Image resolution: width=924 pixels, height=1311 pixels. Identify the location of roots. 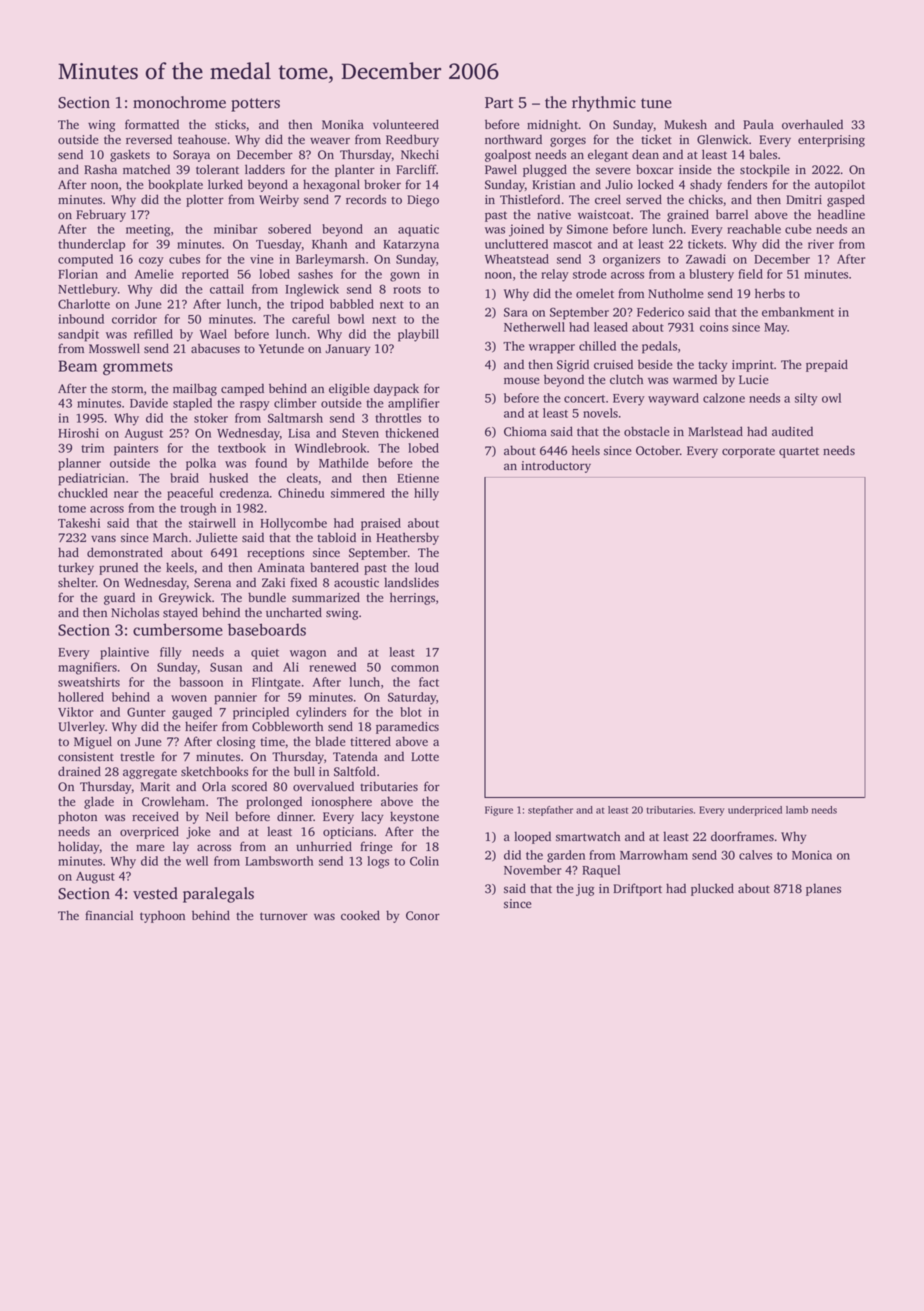
(407, 290).
